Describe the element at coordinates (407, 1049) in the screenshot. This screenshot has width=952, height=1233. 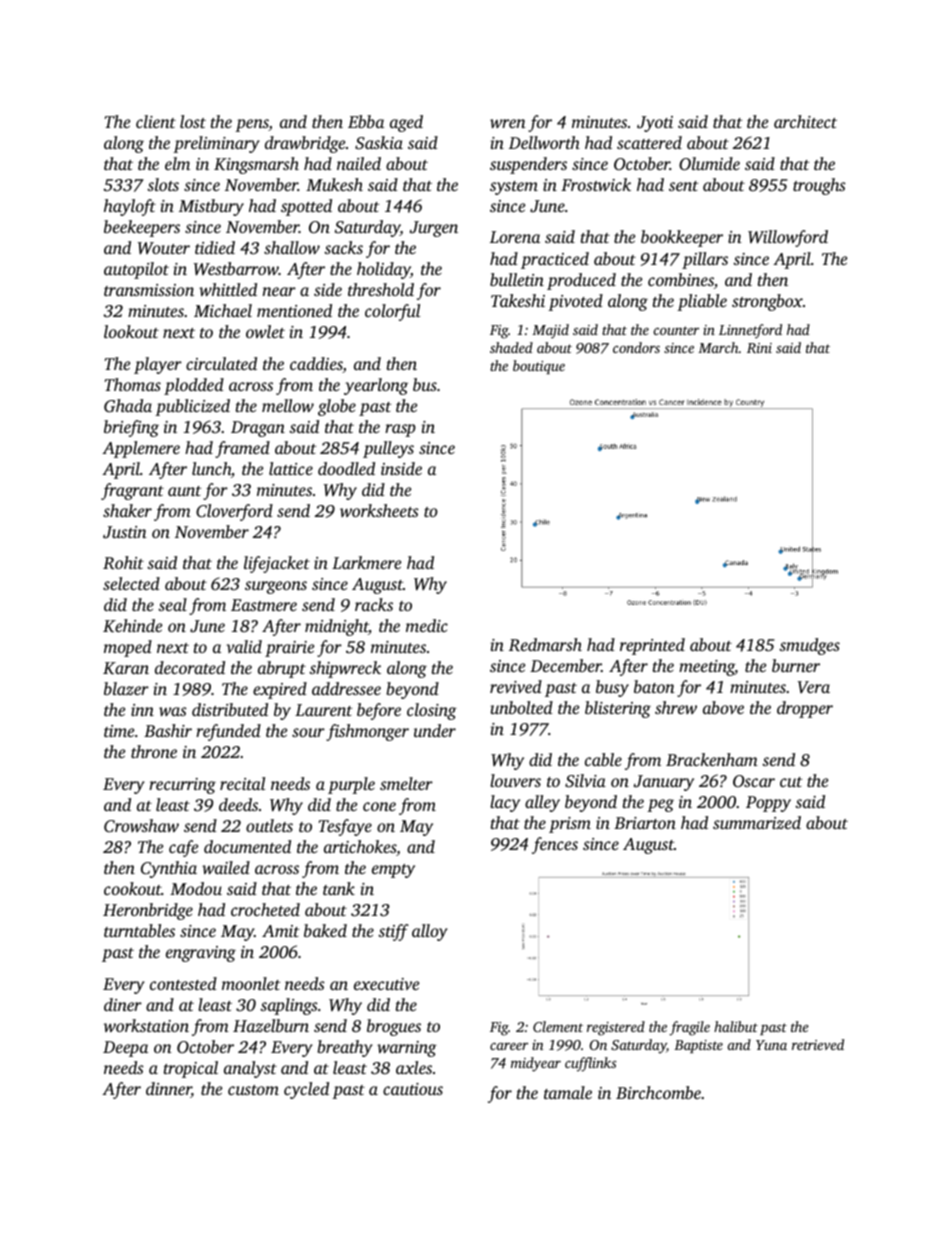
I see `warning` at that location.
